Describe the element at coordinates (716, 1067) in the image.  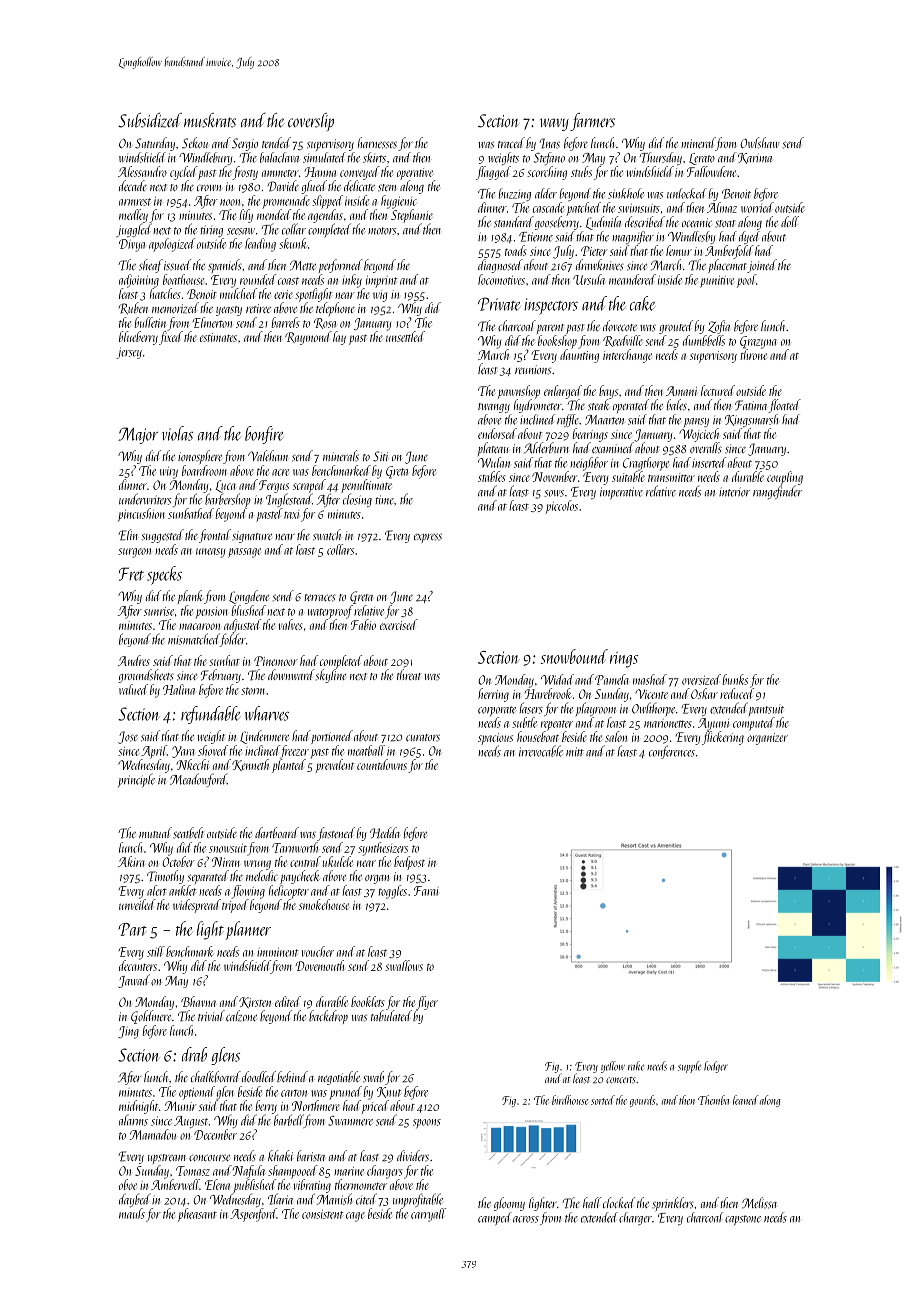
I see `lodger` at that location.
